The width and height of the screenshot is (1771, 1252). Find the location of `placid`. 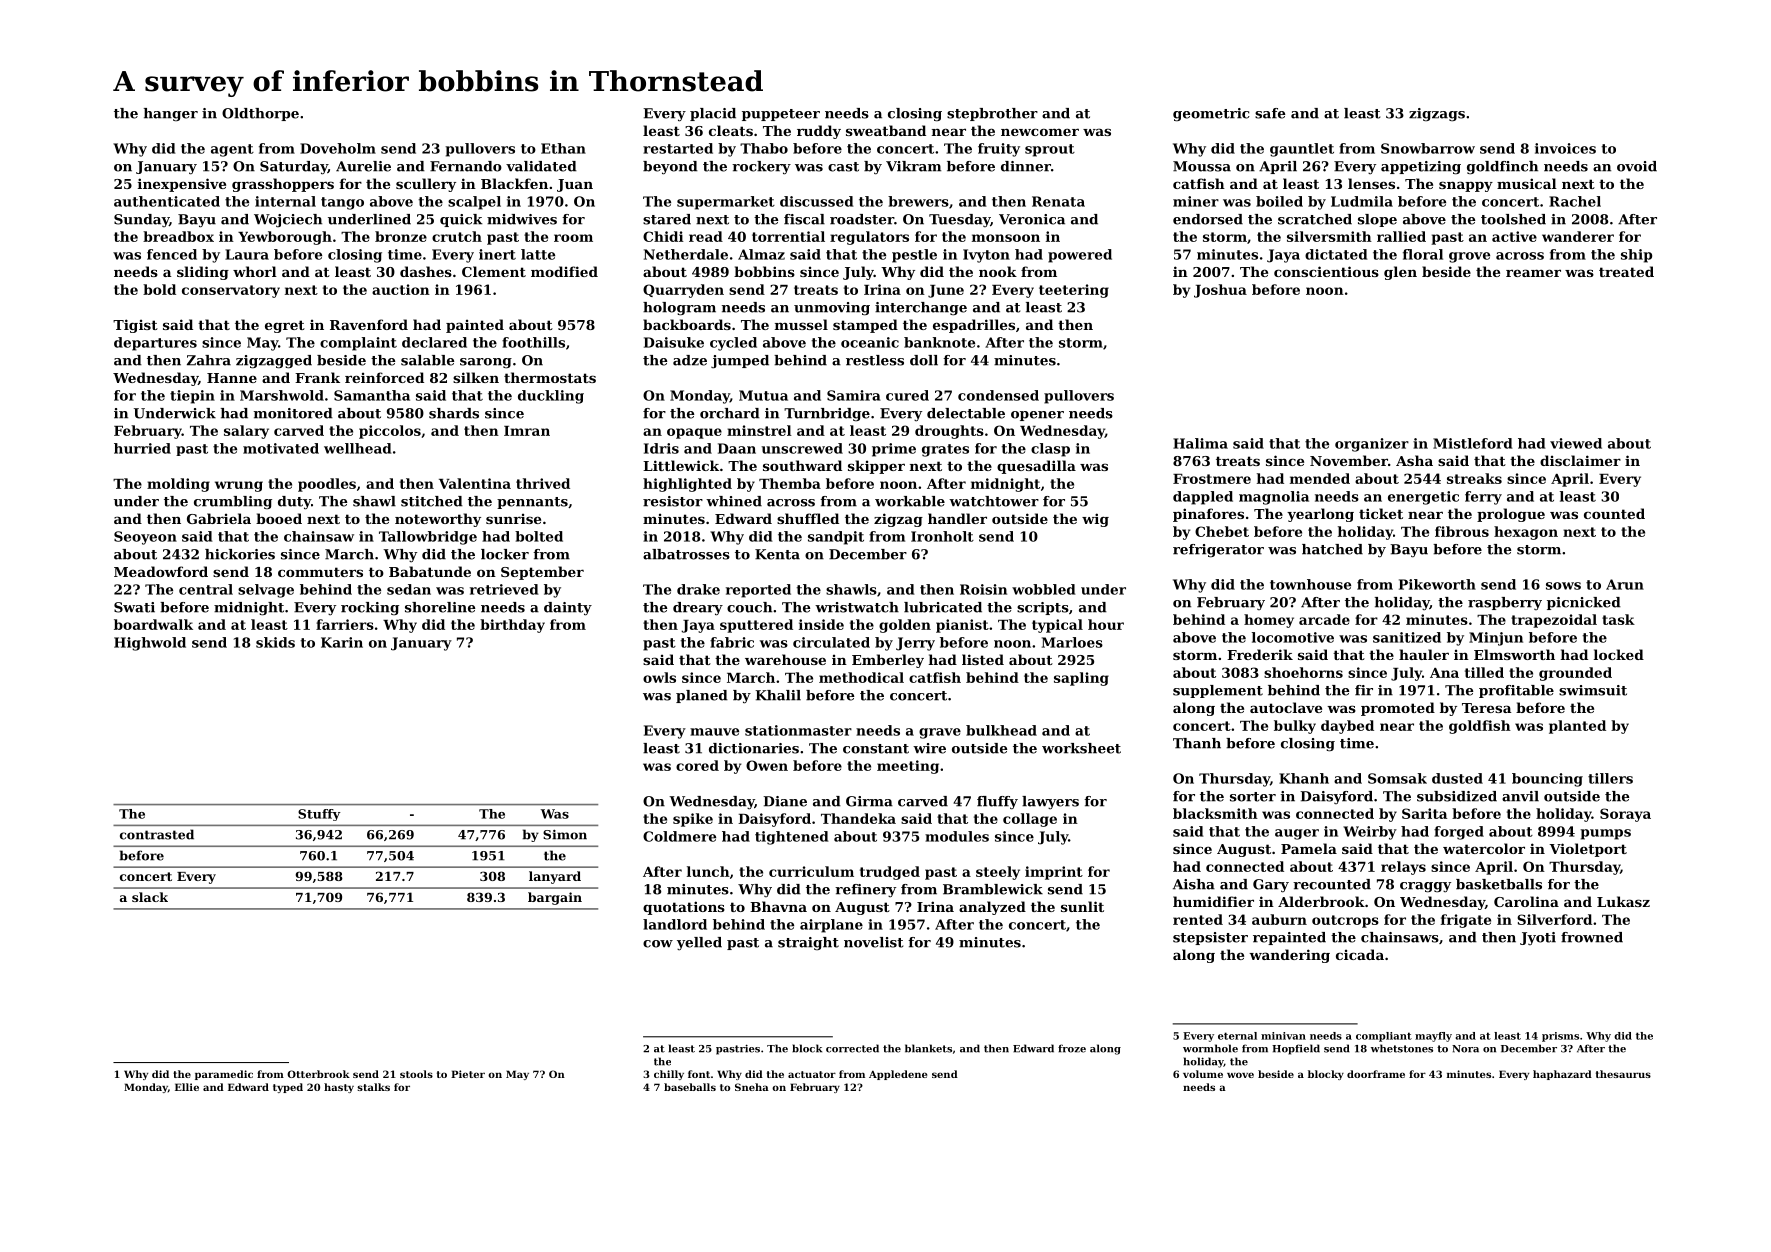

placid is located at coordinates (713, 114).
